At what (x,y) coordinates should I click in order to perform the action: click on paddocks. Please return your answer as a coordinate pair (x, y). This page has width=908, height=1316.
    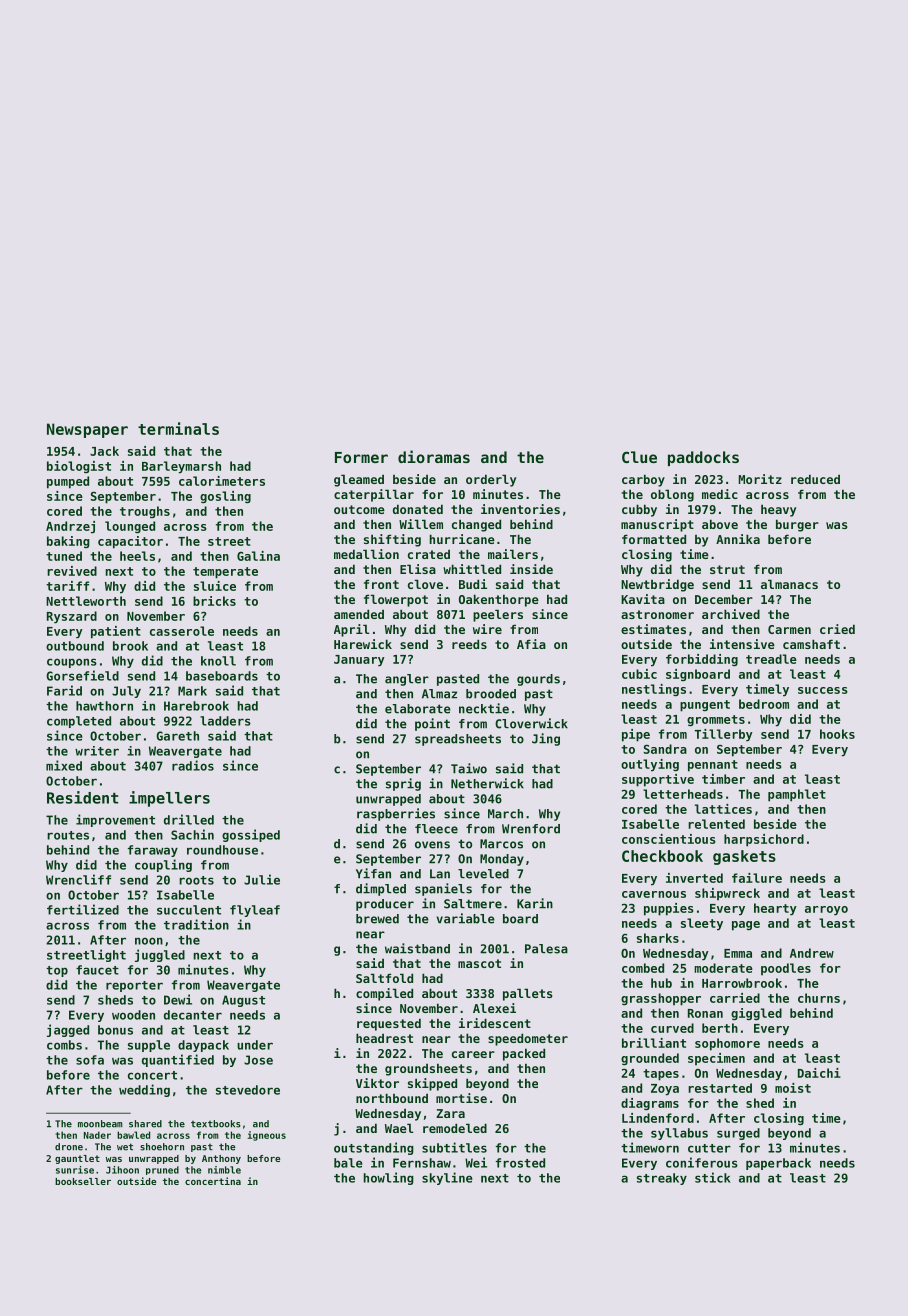
    Looking at the image, I should click on (703, 458).
